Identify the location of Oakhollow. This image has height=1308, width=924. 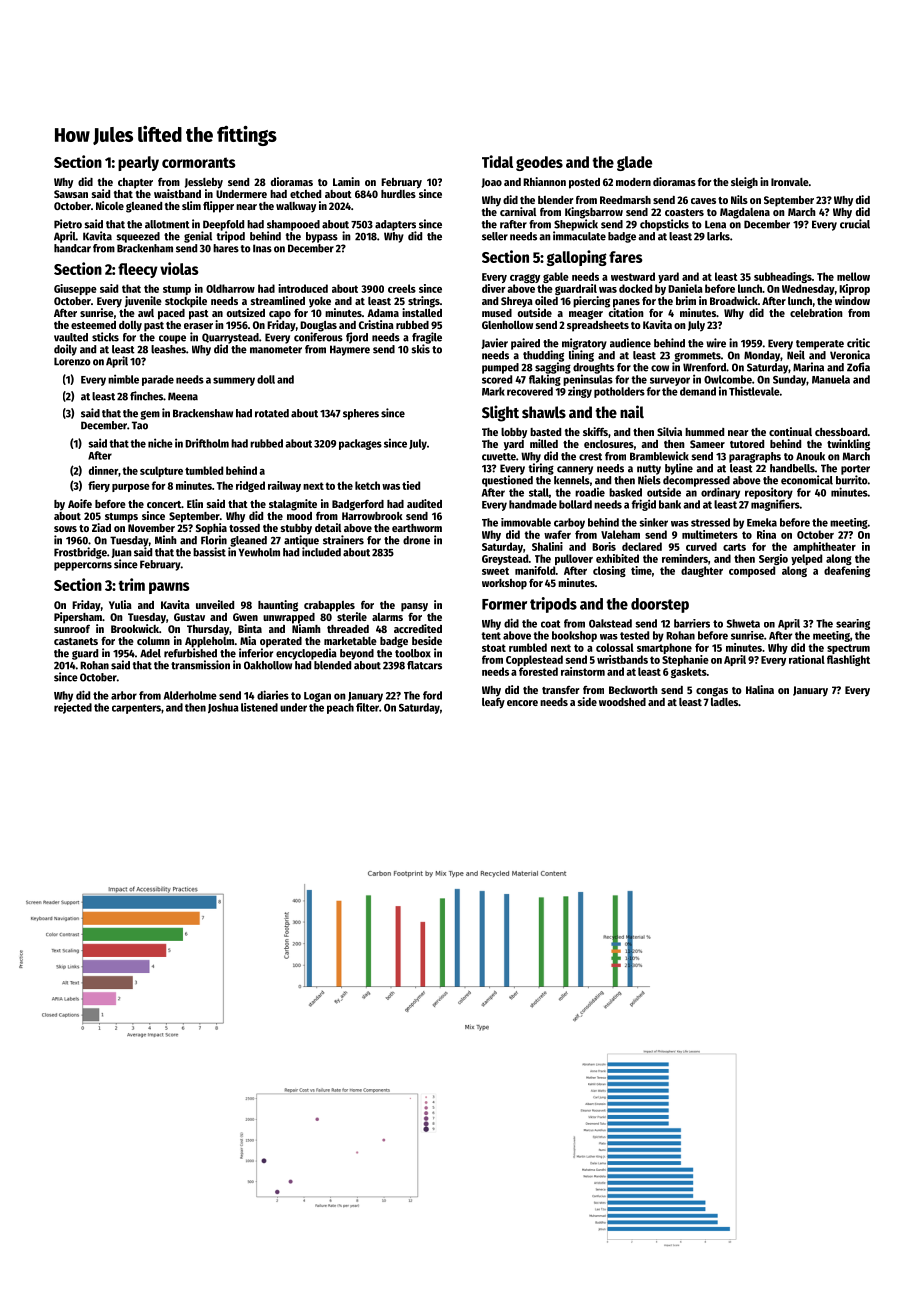
(268, 665).
